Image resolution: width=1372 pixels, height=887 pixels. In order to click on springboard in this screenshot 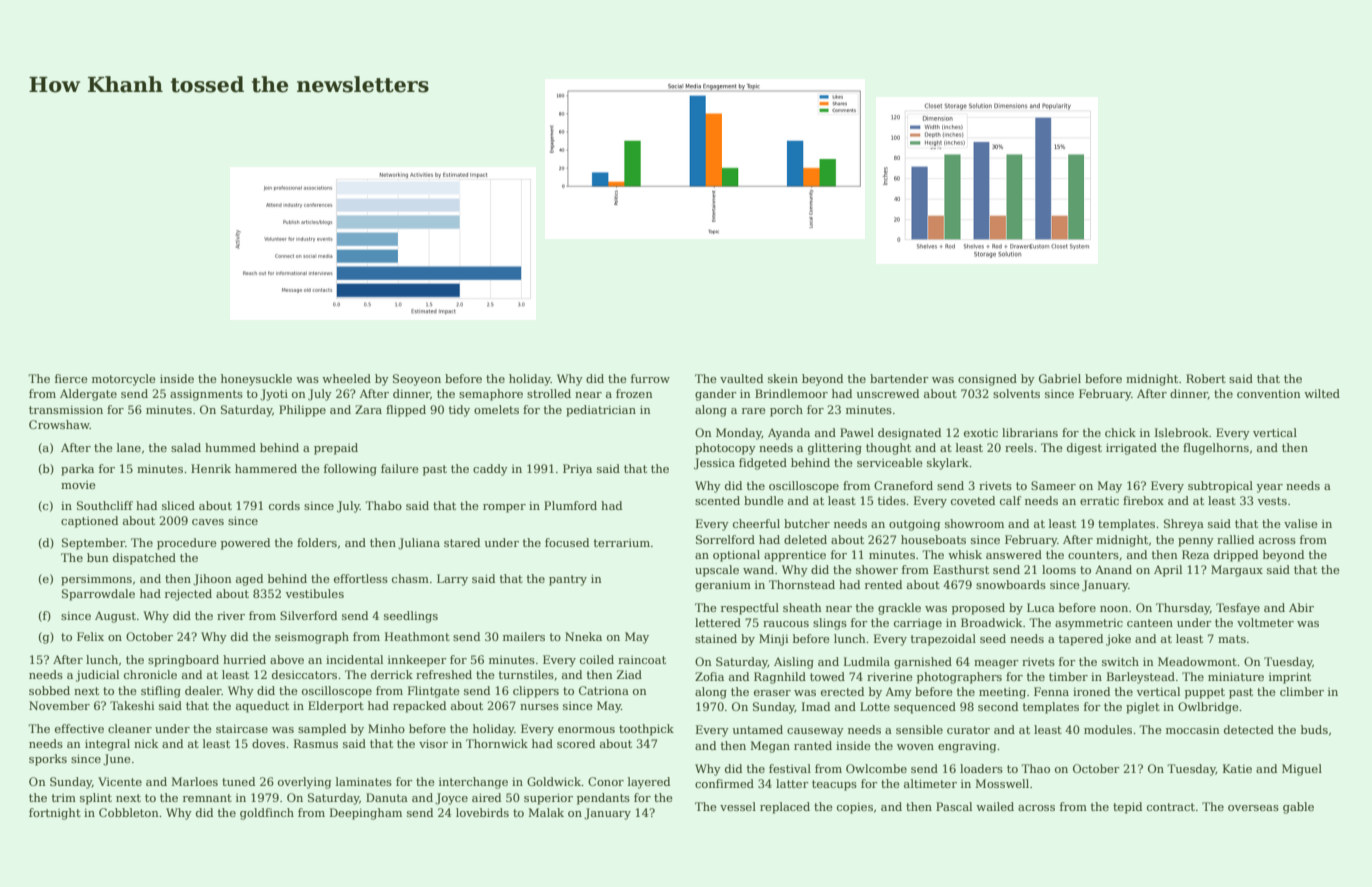, I will do `click(183, 661)`.
